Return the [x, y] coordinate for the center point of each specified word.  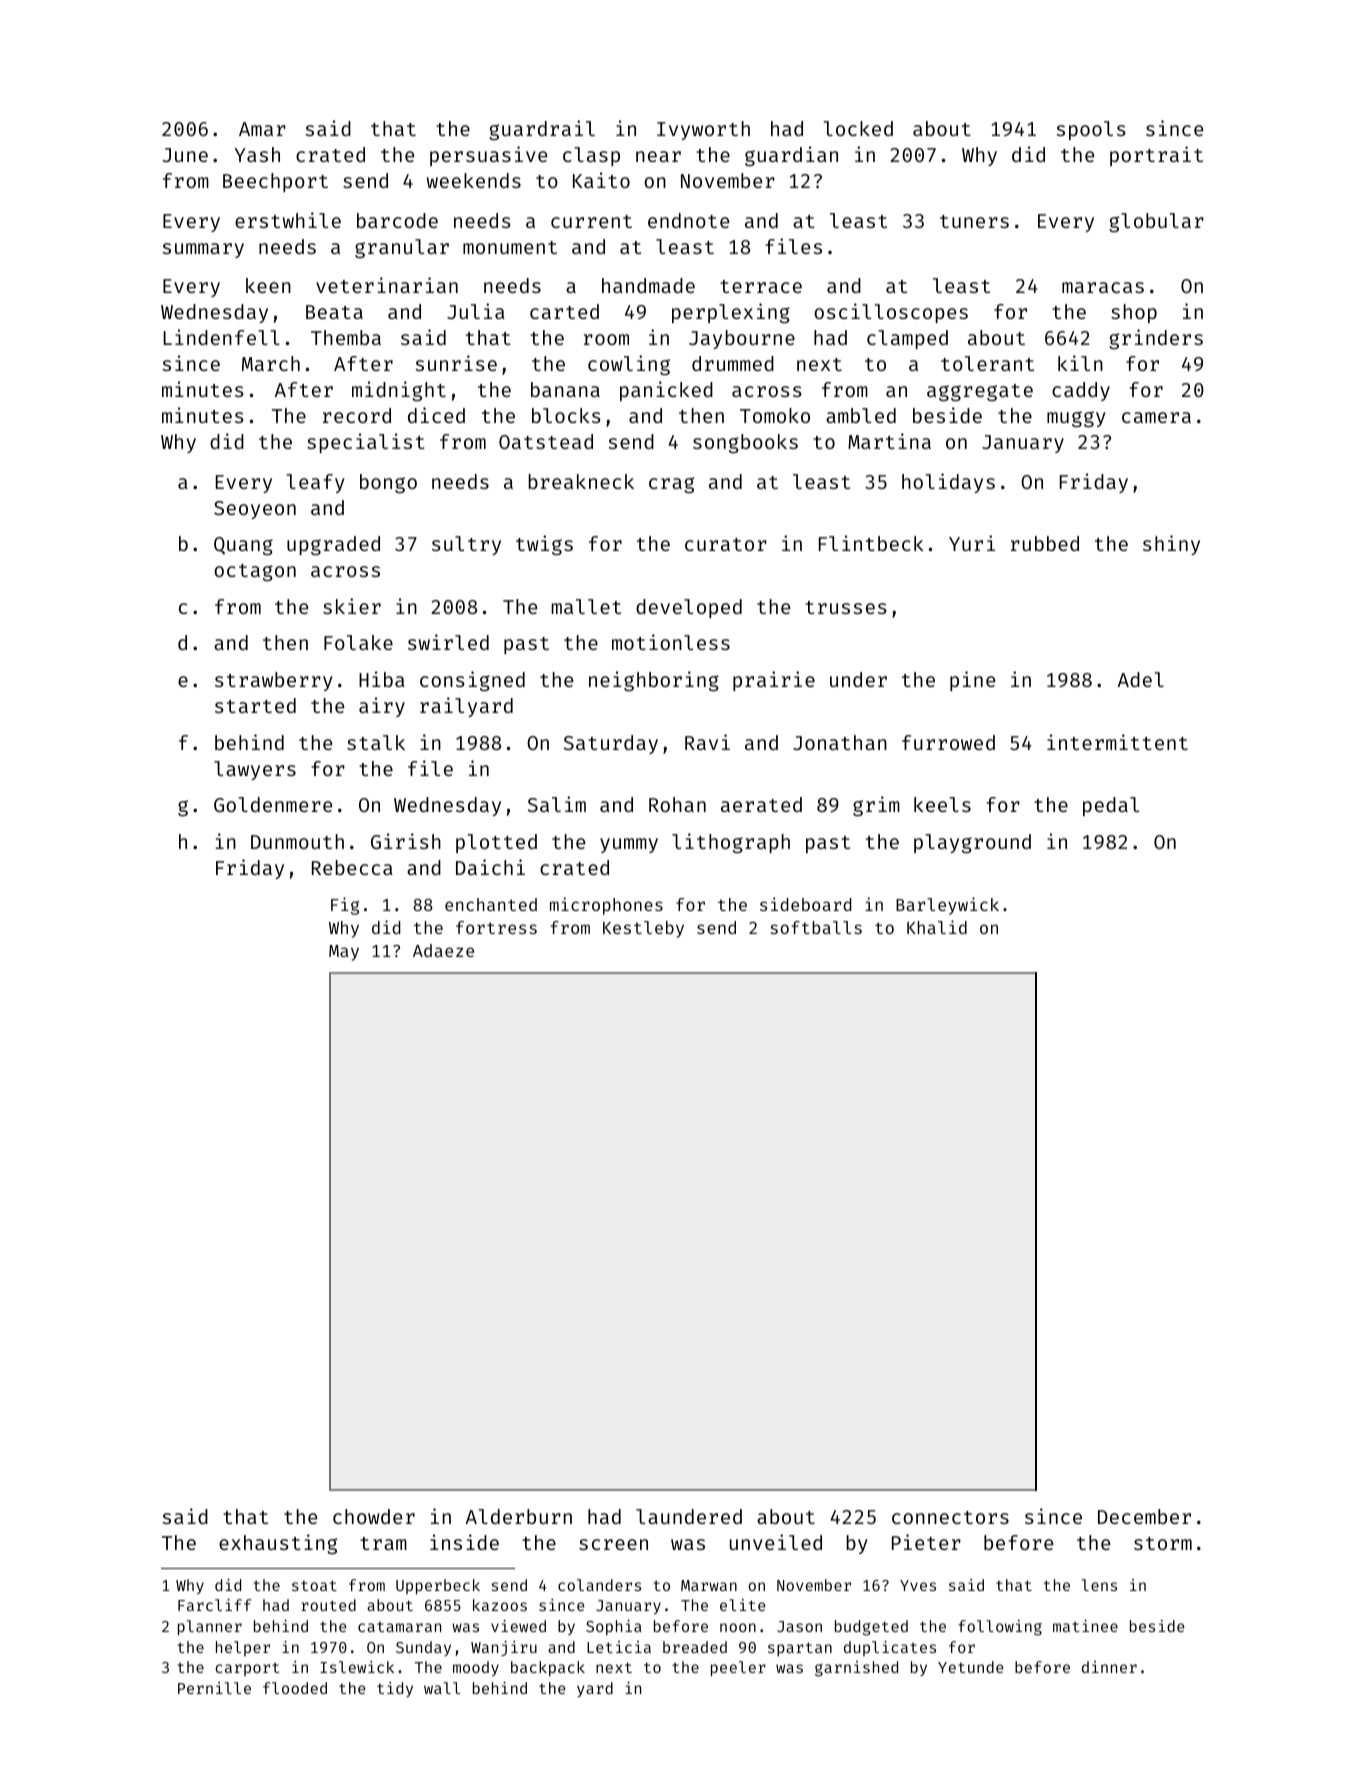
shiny [1171, 545]
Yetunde [971, 1667]
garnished [856, 1669]
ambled [861, 415]
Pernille [214, 1688]
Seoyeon [255, 510]
